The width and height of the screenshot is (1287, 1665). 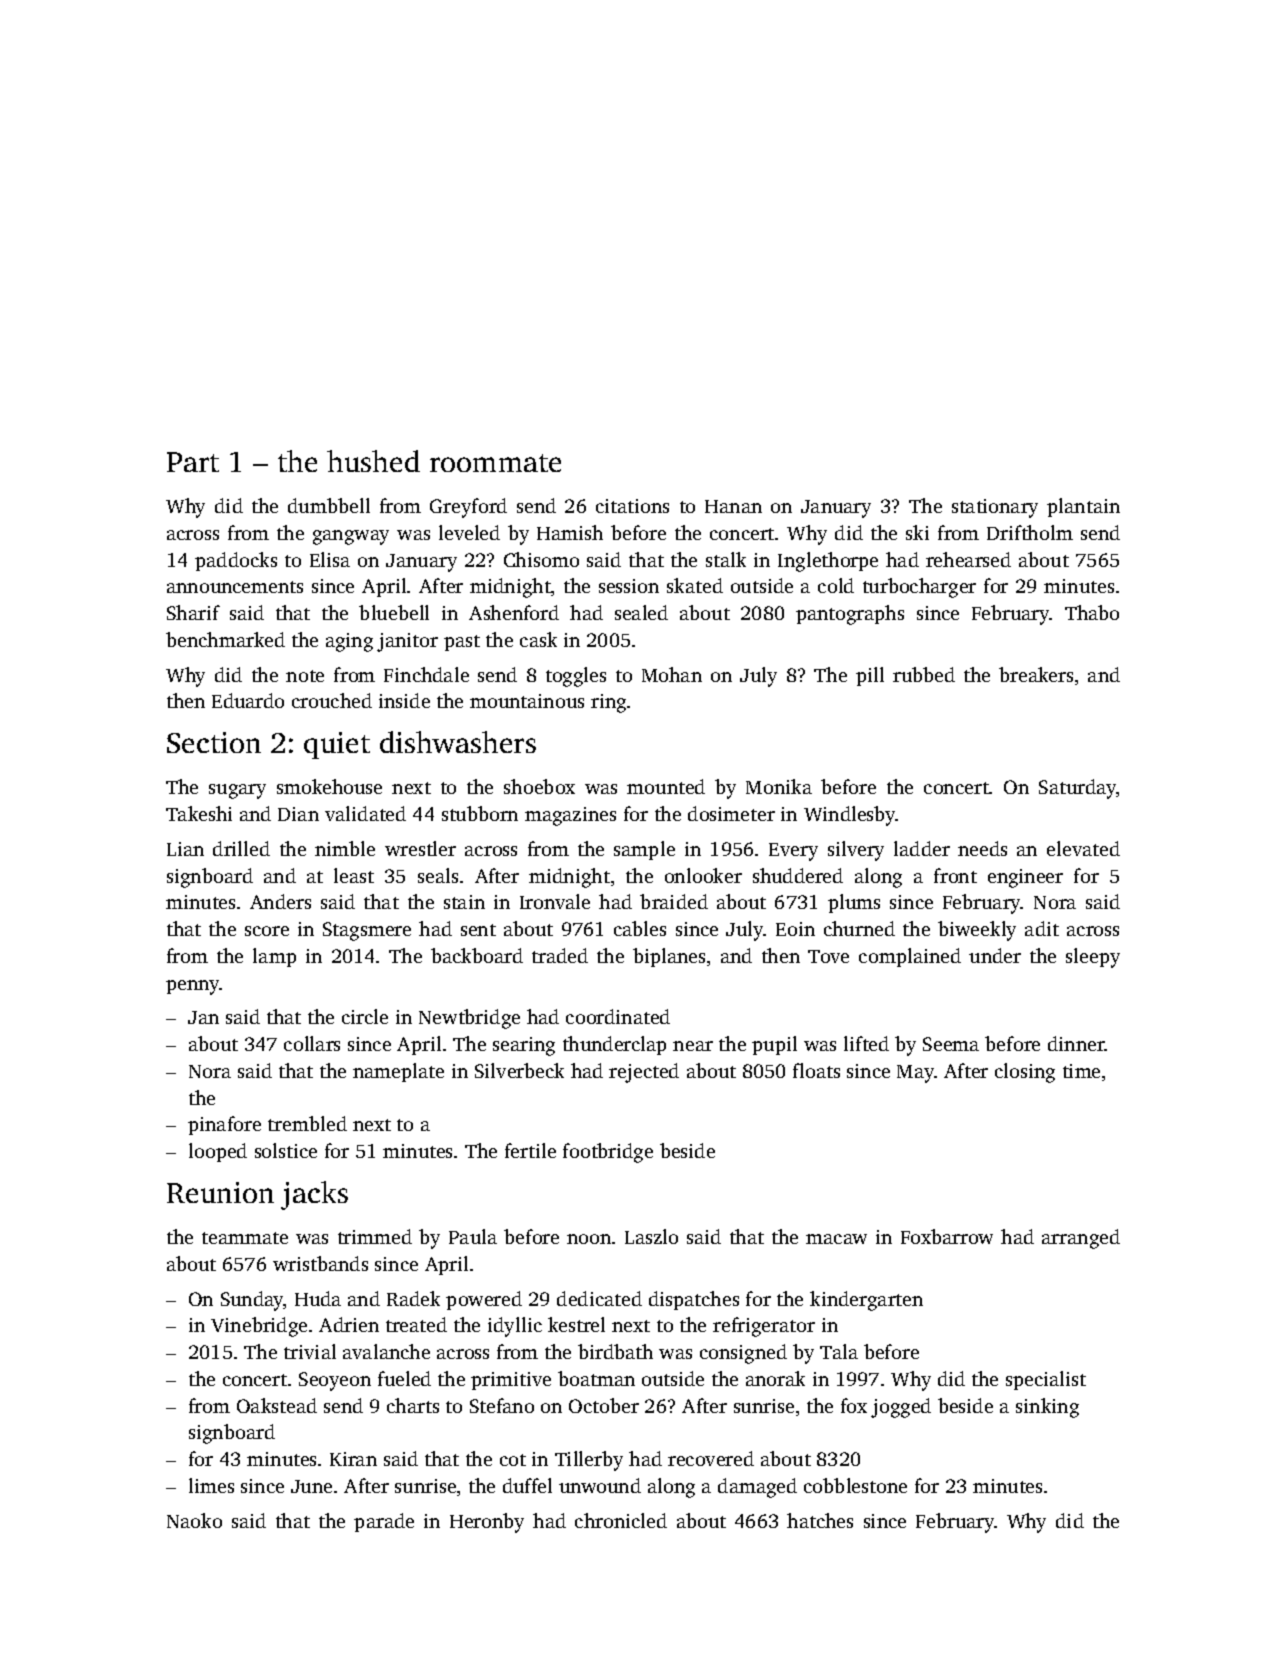 I want to click on Takeshi, so click(x=199, y=813).
